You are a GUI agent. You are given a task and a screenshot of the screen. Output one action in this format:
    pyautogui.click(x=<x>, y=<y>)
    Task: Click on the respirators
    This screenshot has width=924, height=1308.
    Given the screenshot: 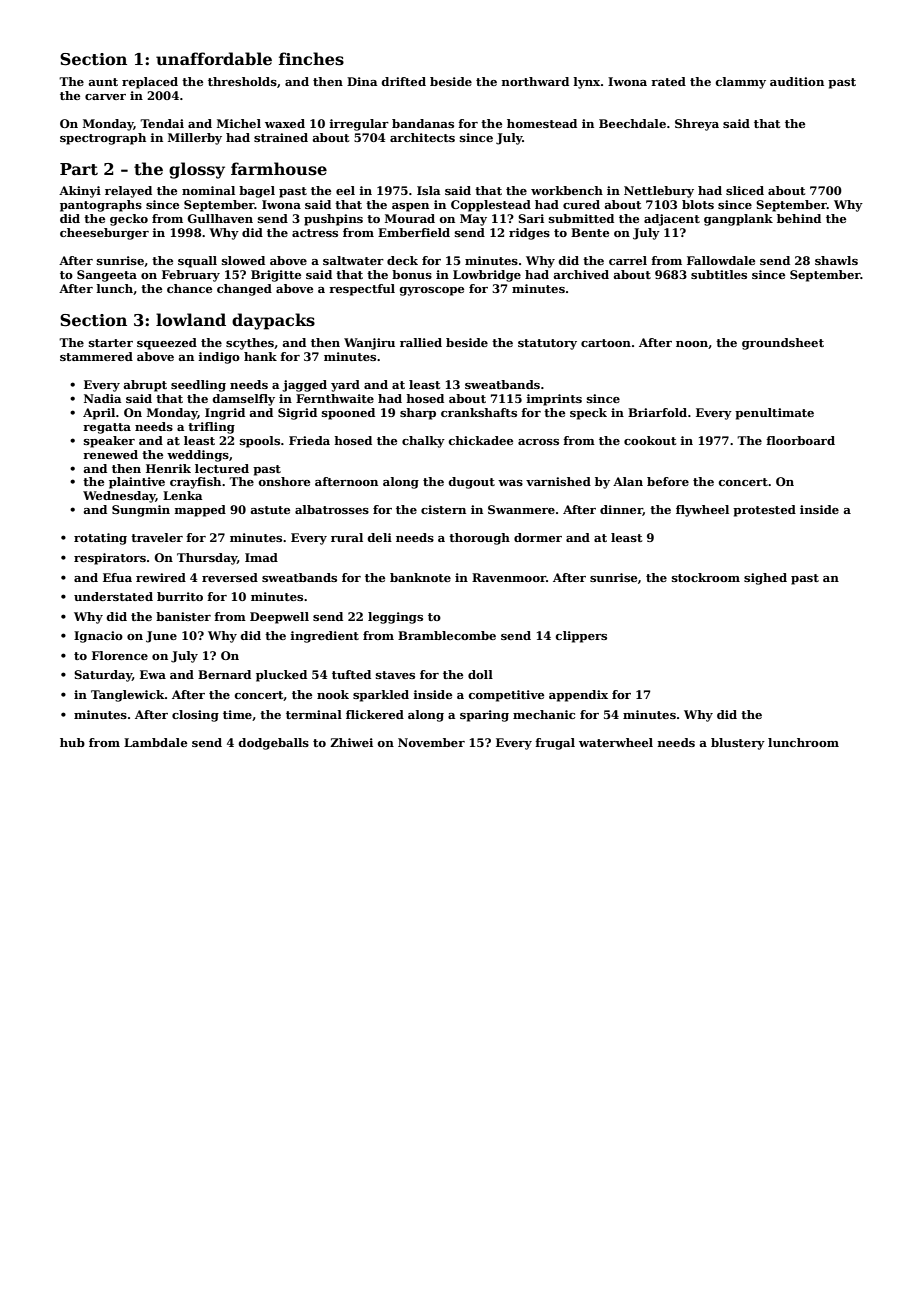 What is the action you would take?
    pyautogui.click(x=110, y=559)
